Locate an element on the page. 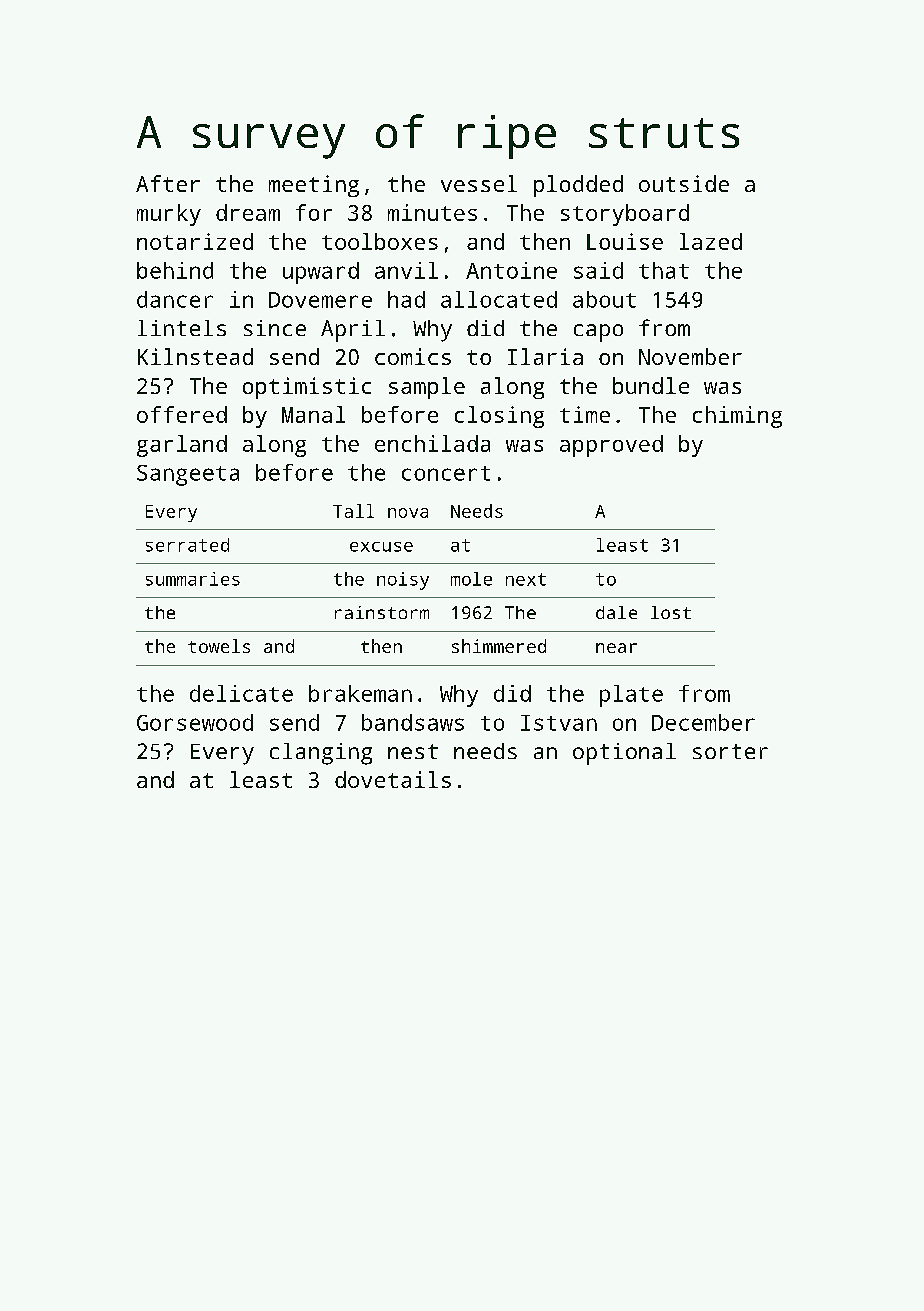 The height and width of the page is (1311, 924). approved is located at coordinates (611, 446).
